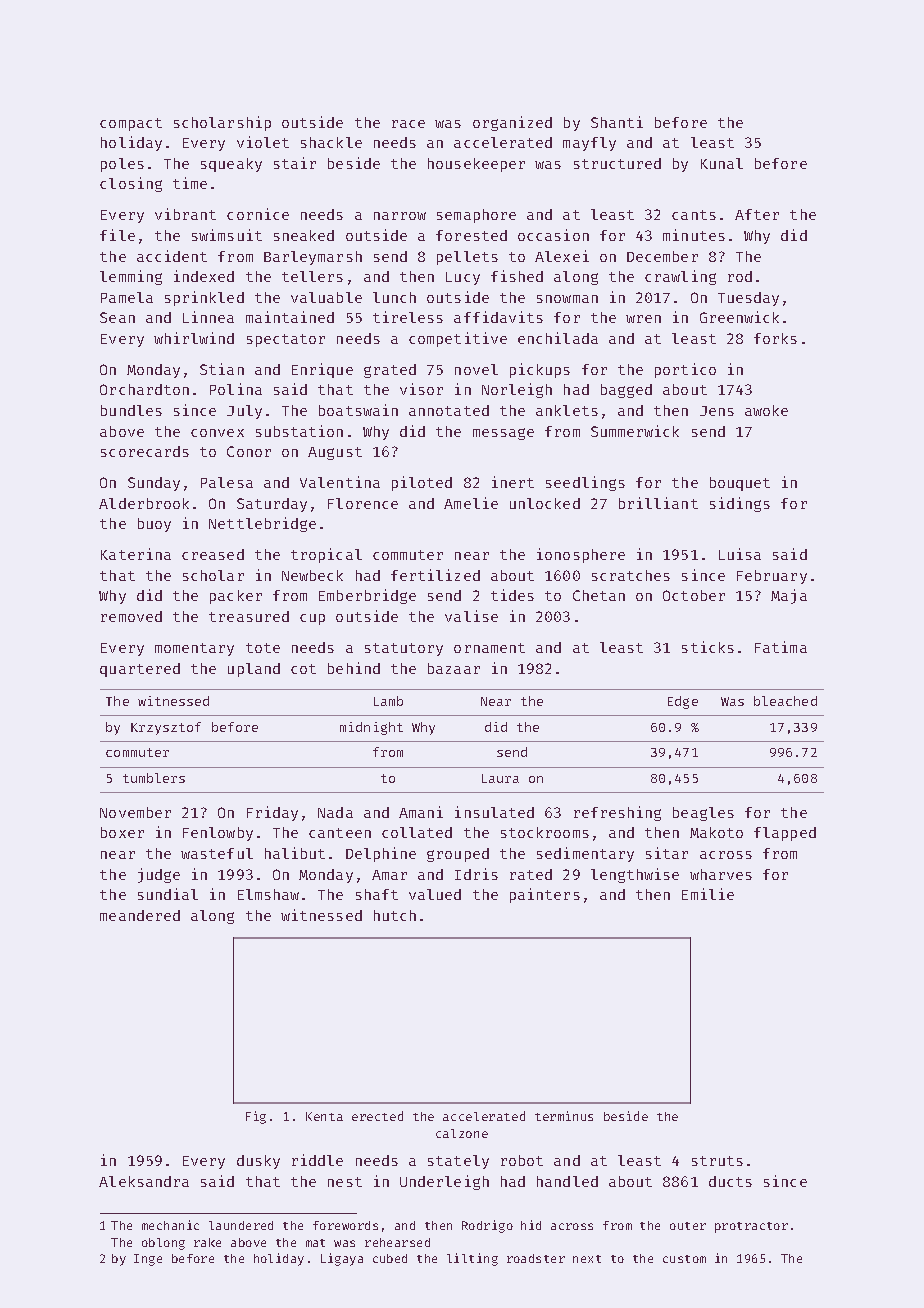  Describe the element at coordinates (635, 431) in the document. I see `Summerwick` at that location.
